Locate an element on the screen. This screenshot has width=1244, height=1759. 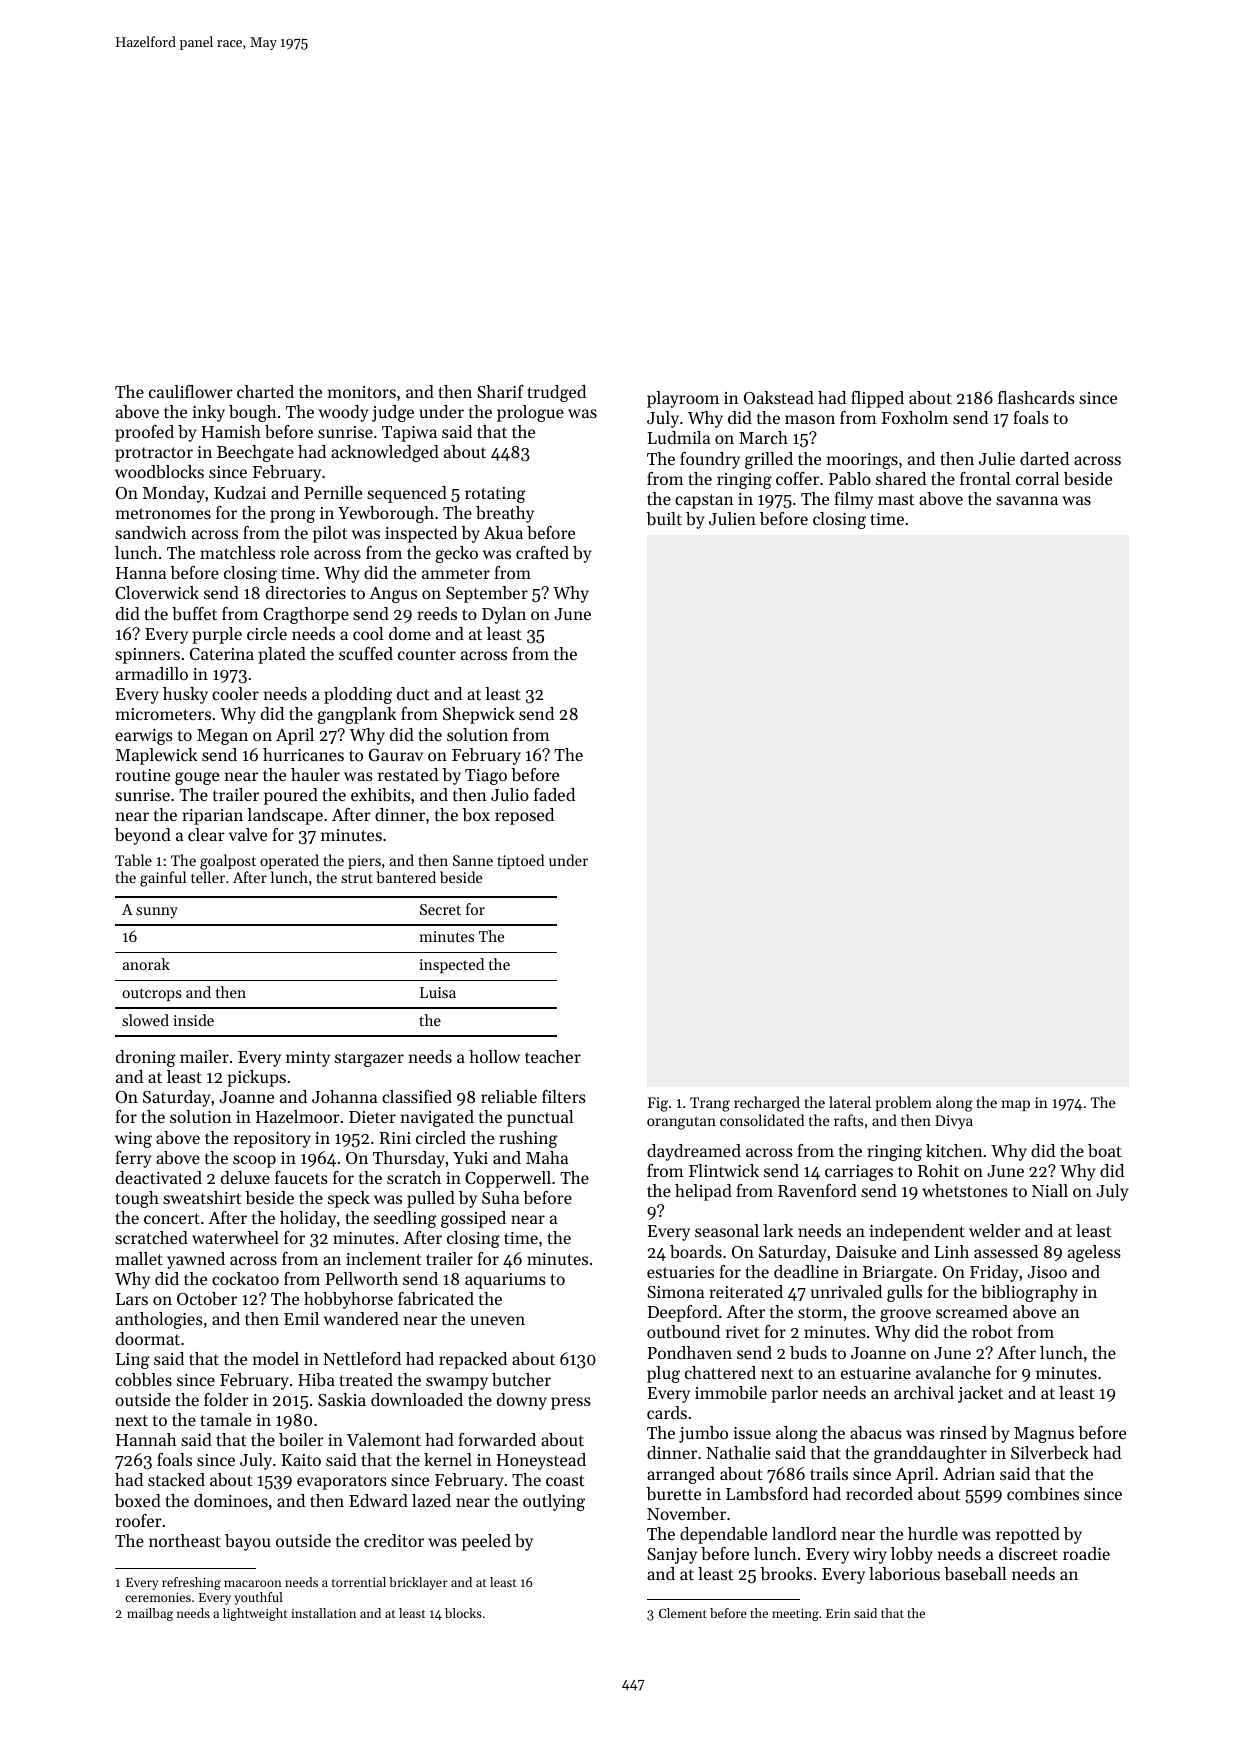
playroom is located at coordinates (683, 399).
